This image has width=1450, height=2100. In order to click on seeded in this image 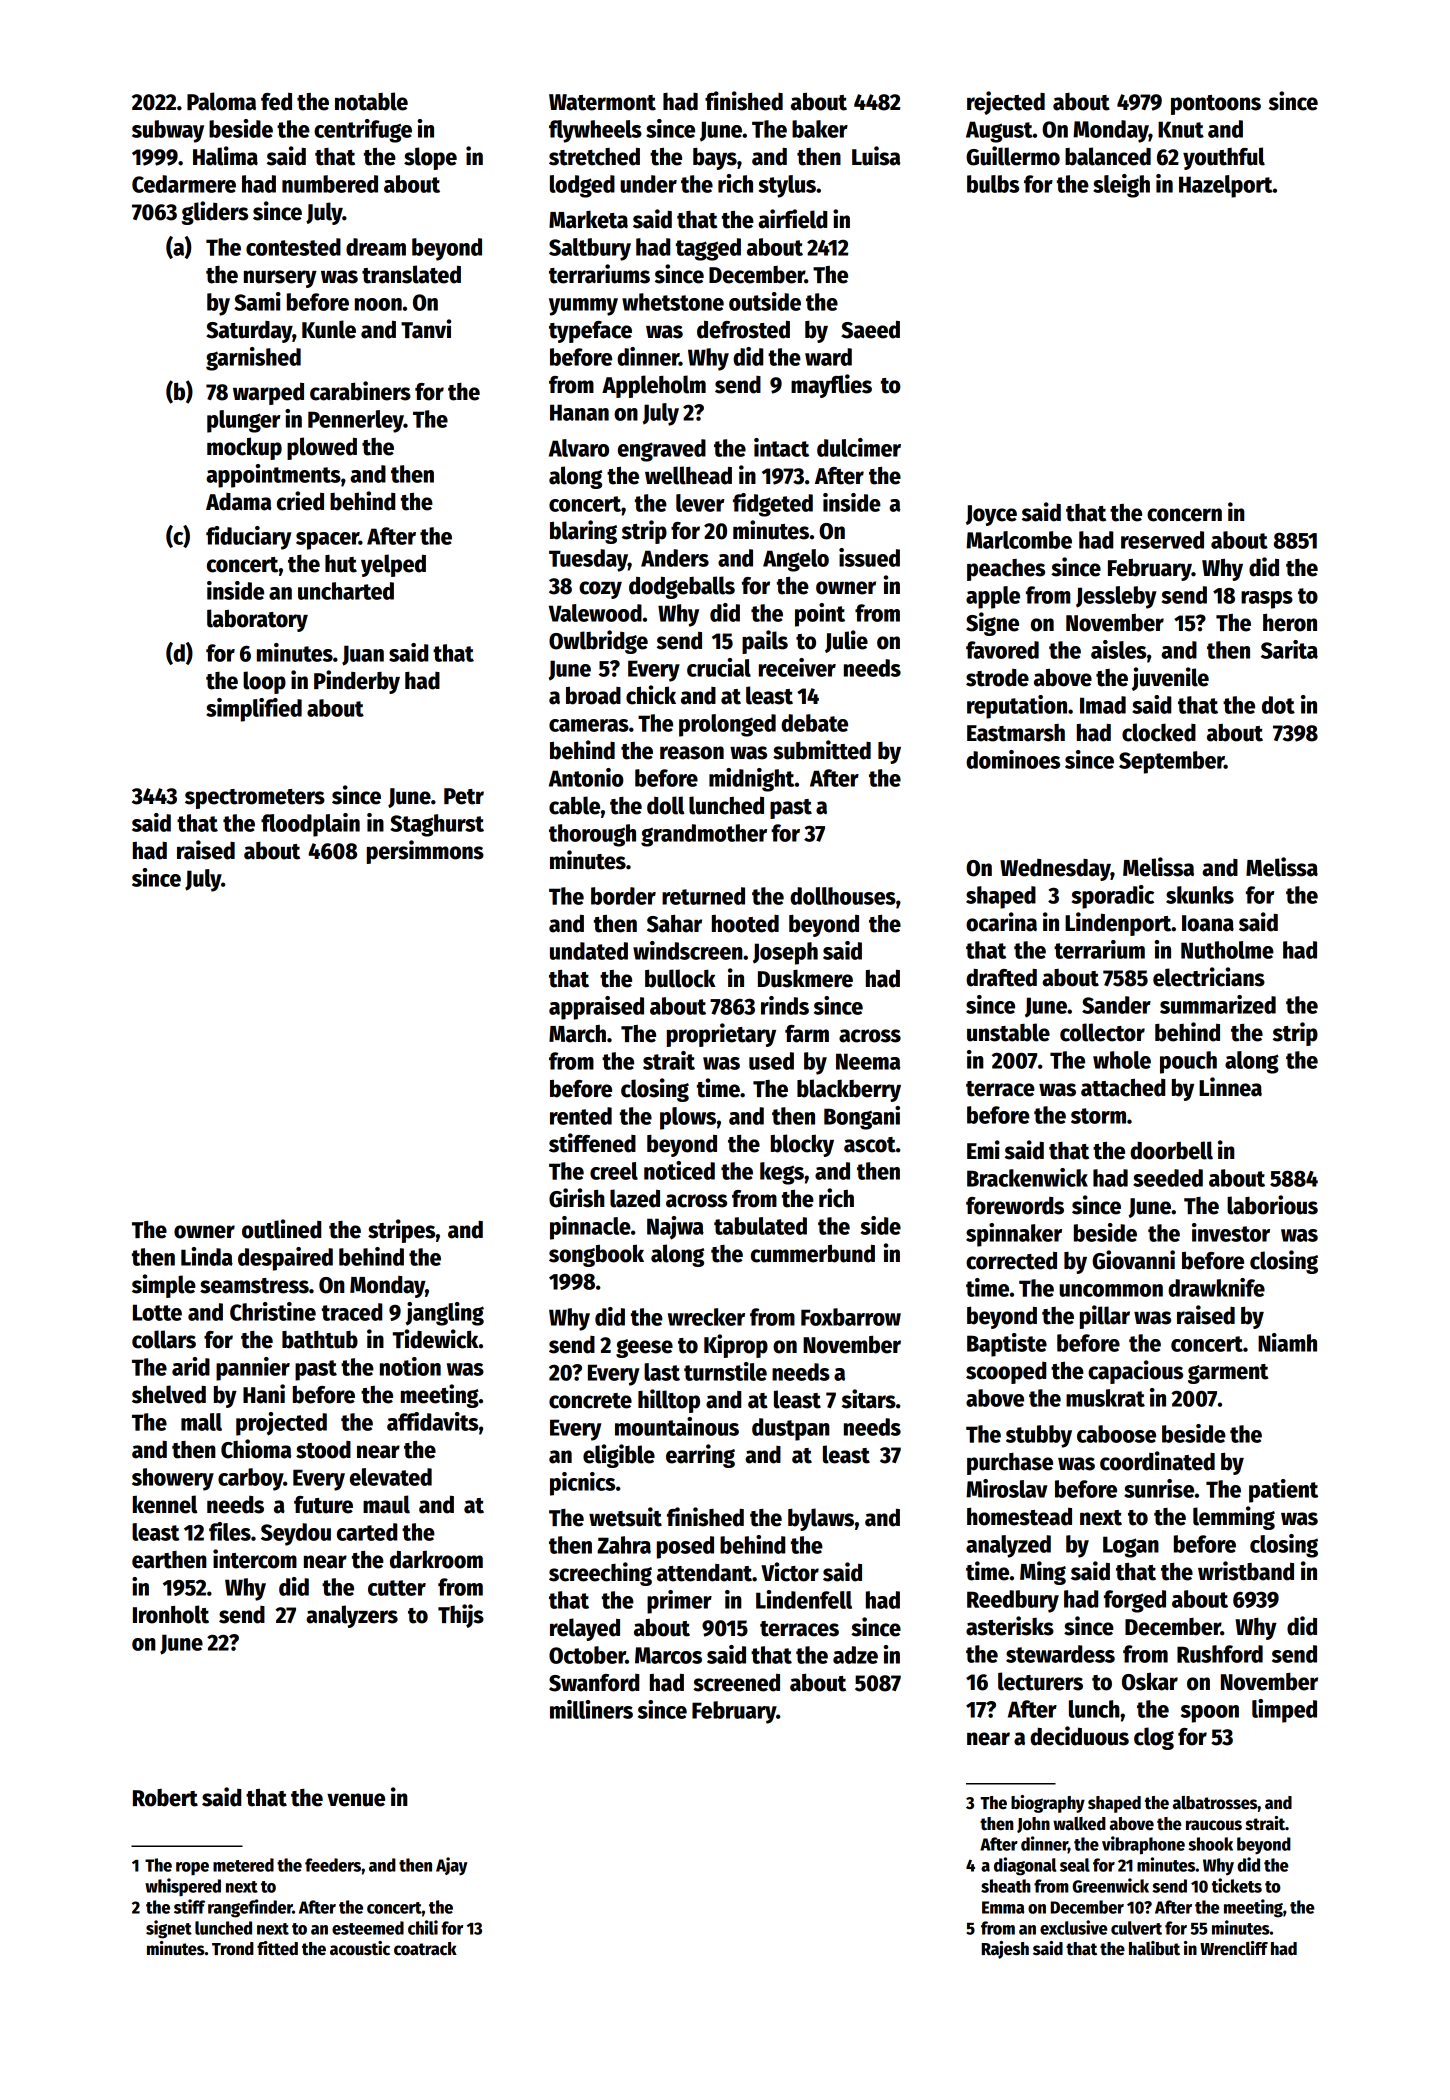, I will do `click(1168, 1178)`.
